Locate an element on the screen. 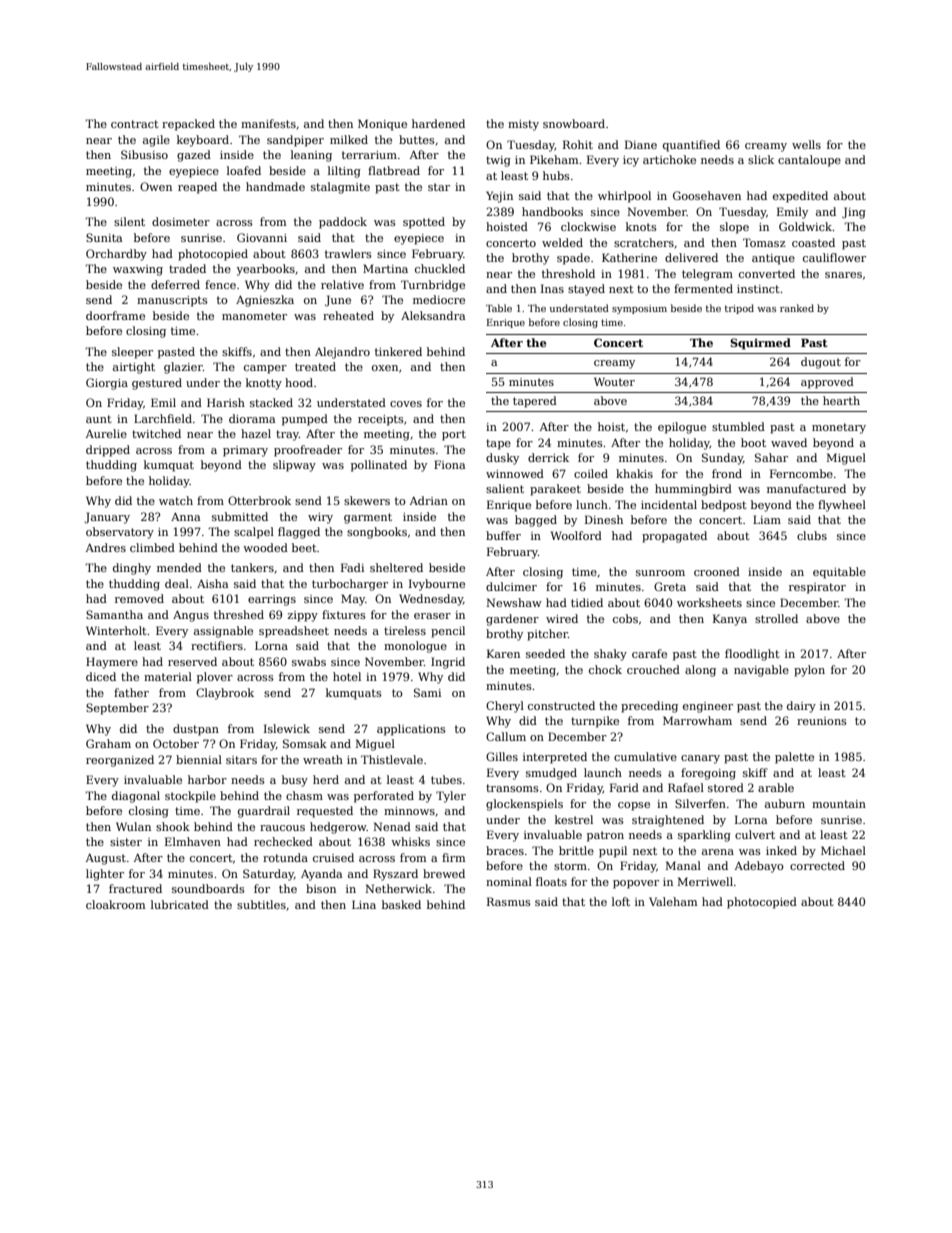  along is located at coordinates (700, 671).
